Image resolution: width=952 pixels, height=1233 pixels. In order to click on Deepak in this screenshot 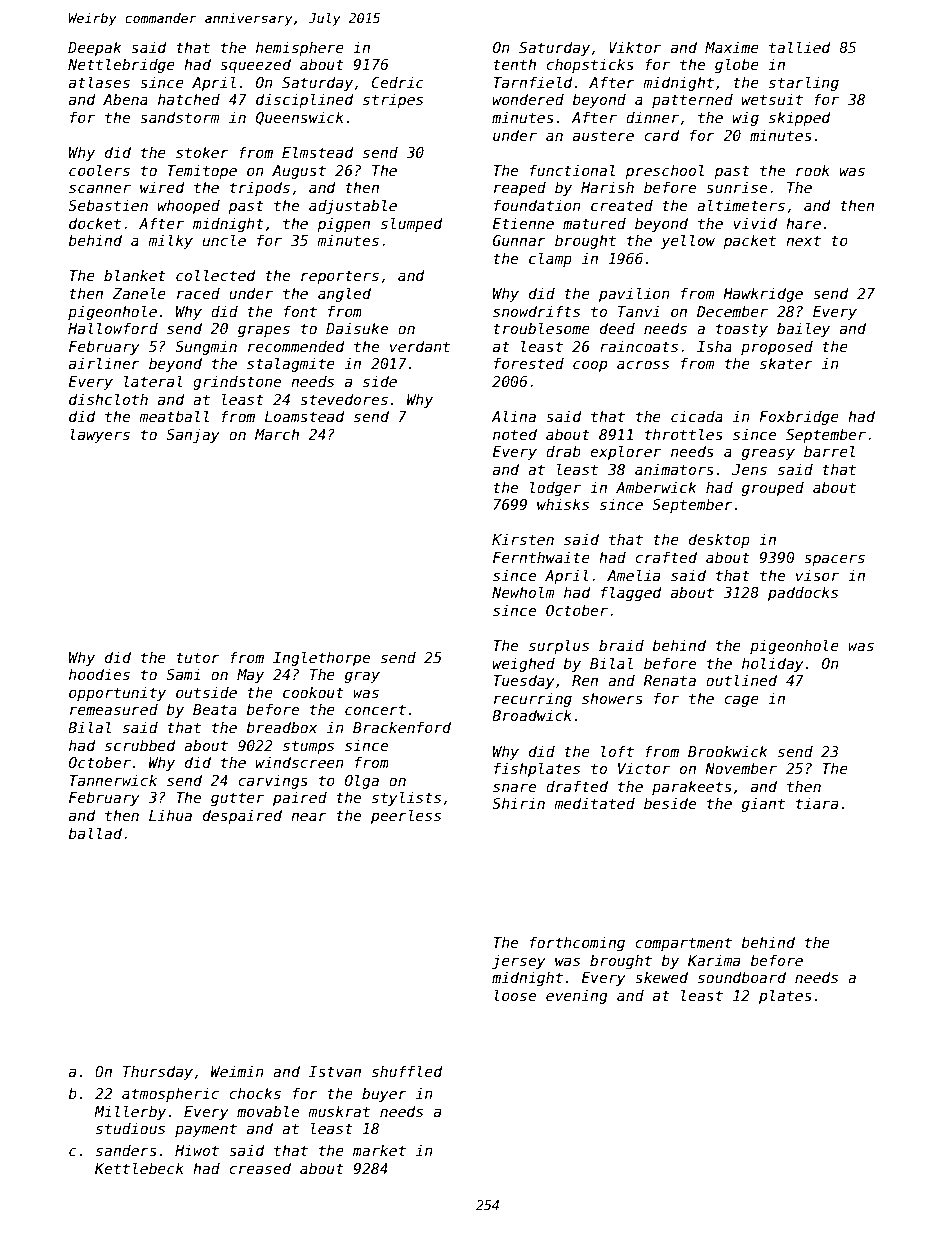, I will do `click(94, 48)`.
